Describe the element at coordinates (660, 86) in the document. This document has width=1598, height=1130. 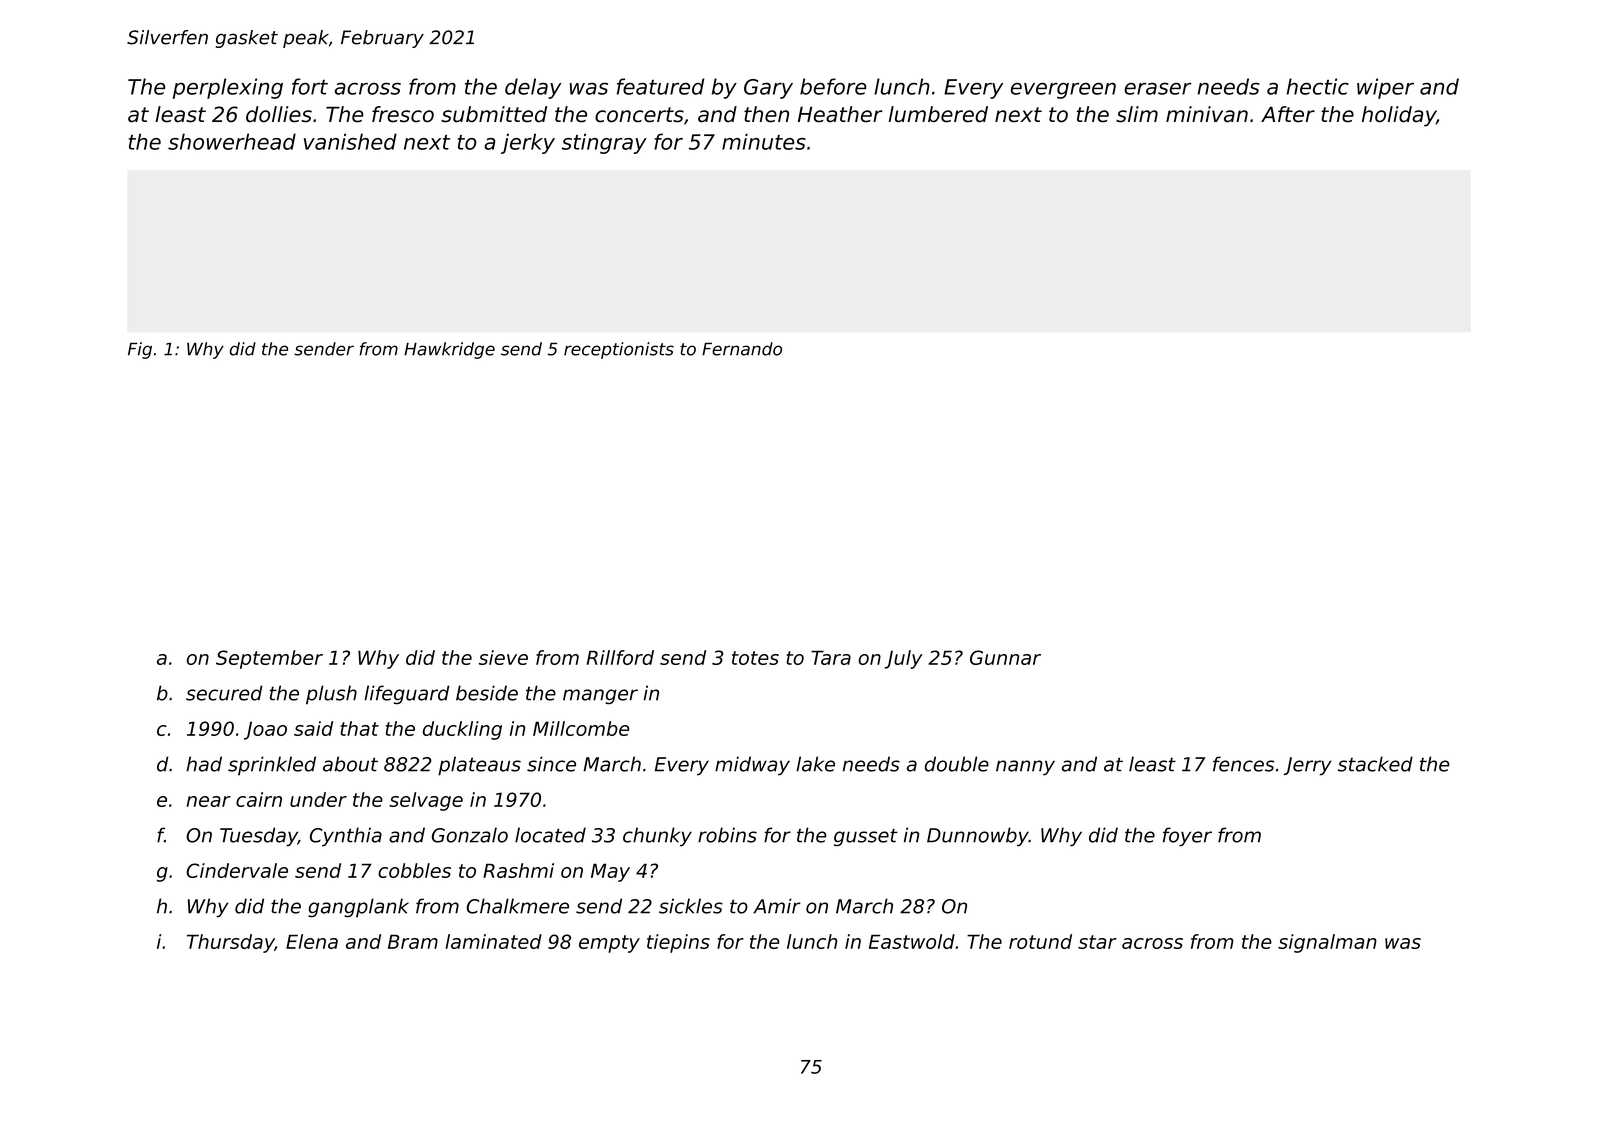
I see `featured` at that location.
